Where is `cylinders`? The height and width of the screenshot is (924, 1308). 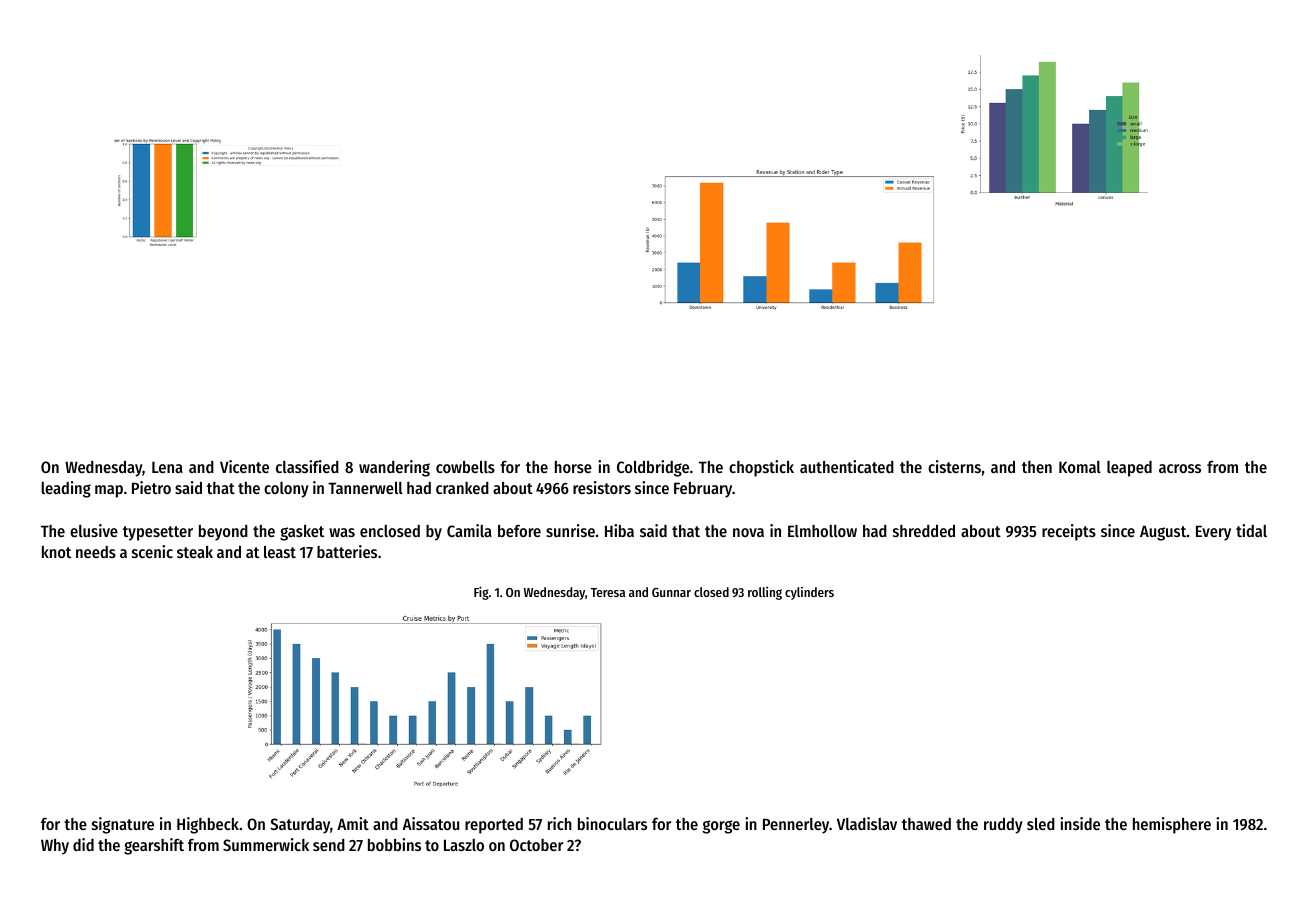 cylinders is located at coordinates (809, 593).
